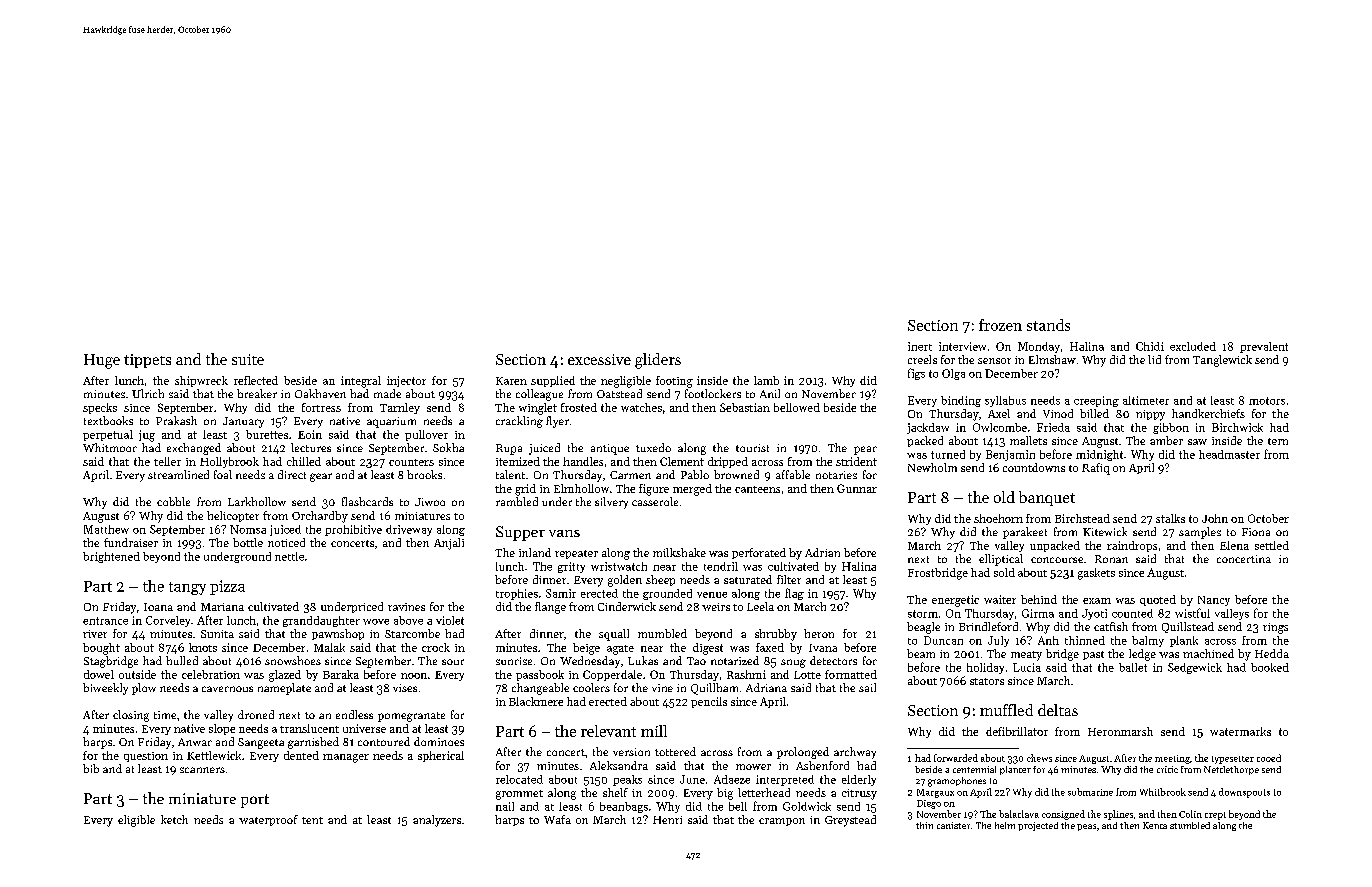 The height and width of the screenshot is (887, 1372). I want to click on suite, so click(248, 359).
